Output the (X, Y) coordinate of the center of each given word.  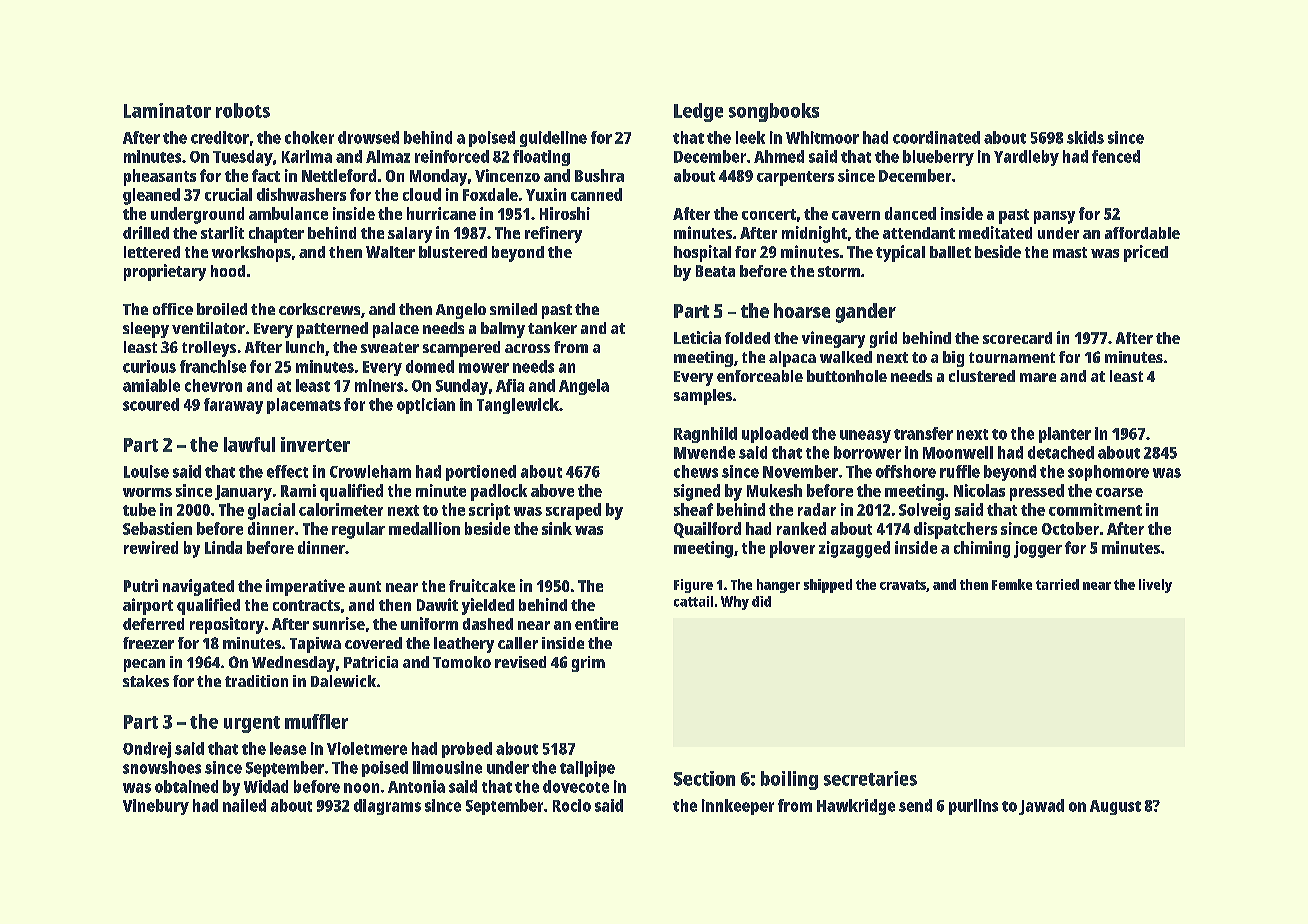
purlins (973, 807)
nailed (244, 805)
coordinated (936, 137)
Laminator (167, 110)
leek (750, 137)
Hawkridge (856, 807)
